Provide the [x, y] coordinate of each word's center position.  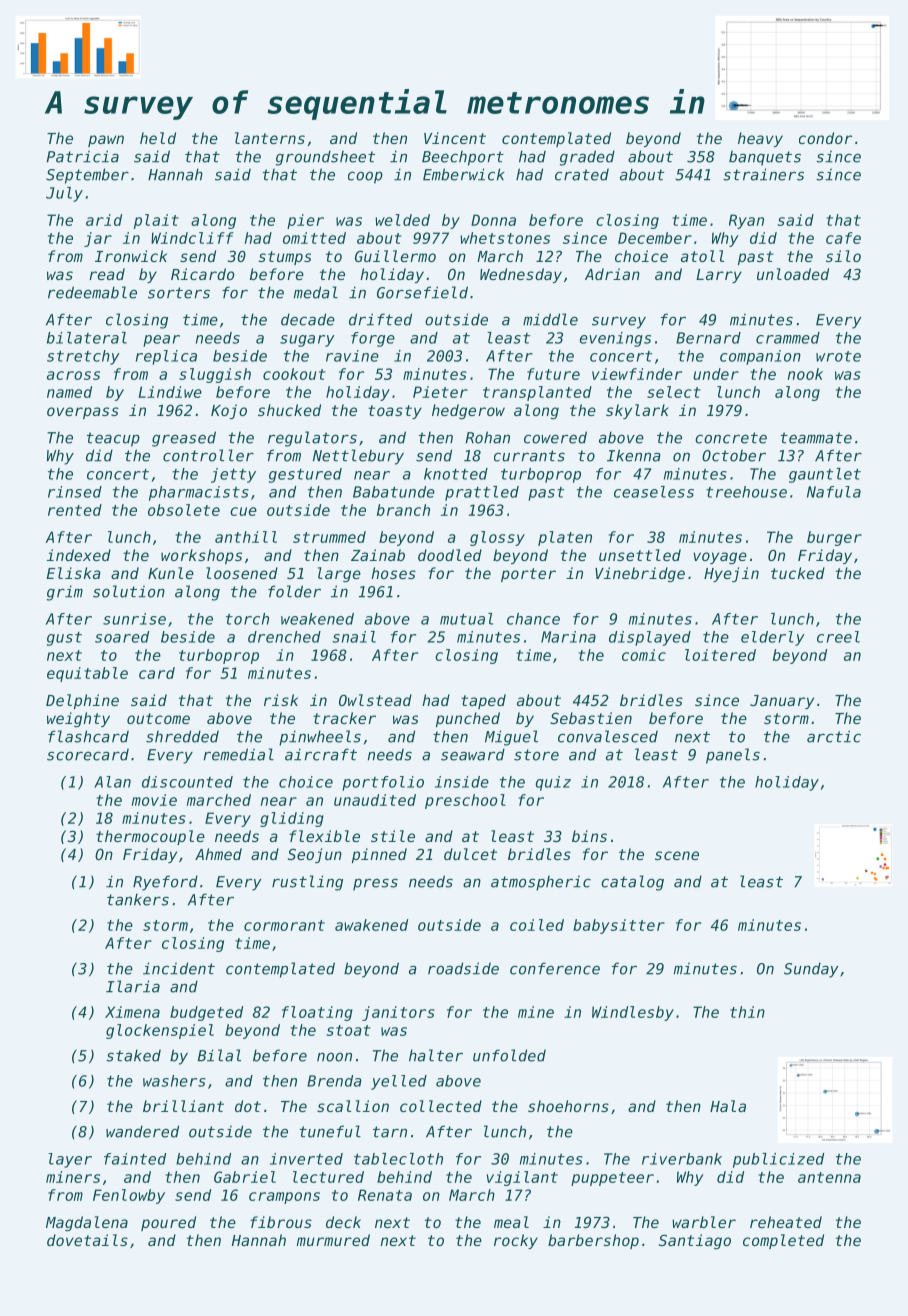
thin [747, 1012]
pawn [106, 141]
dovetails [87, 1240]
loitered [720, 655]
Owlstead [375, 700]
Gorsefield [422, 292]
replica [166, 357]
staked [133, 1055]
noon [334, 1057]
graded [587, 158]
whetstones [505, 238]
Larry [719, 276]
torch [247, 619]
